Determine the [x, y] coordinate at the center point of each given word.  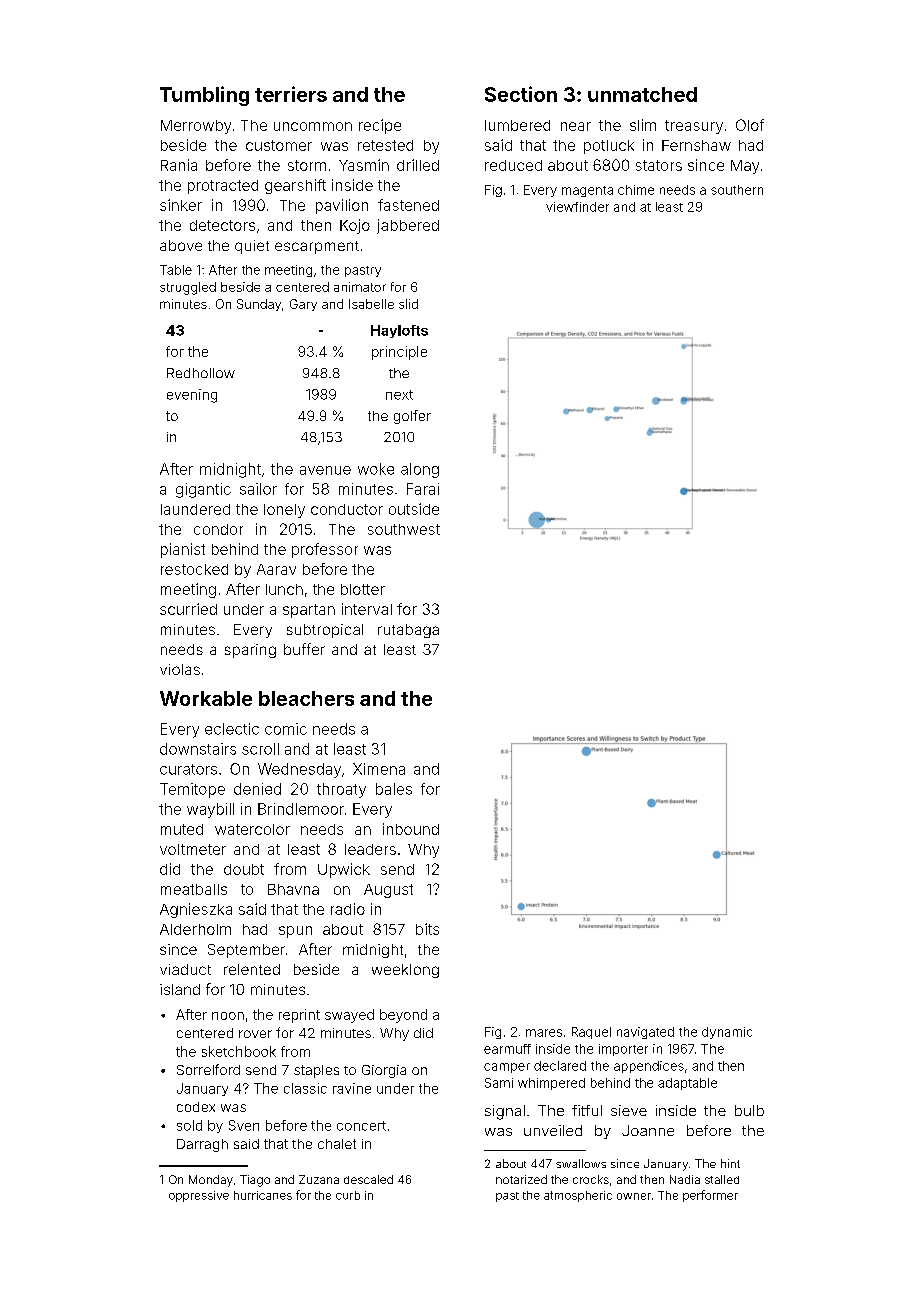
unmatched [642, 94]
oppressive [199, 1196]
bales [394, 789]
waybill [210, 810]
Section [521, 94]
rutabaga [408, 631]
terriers [291, 94]
